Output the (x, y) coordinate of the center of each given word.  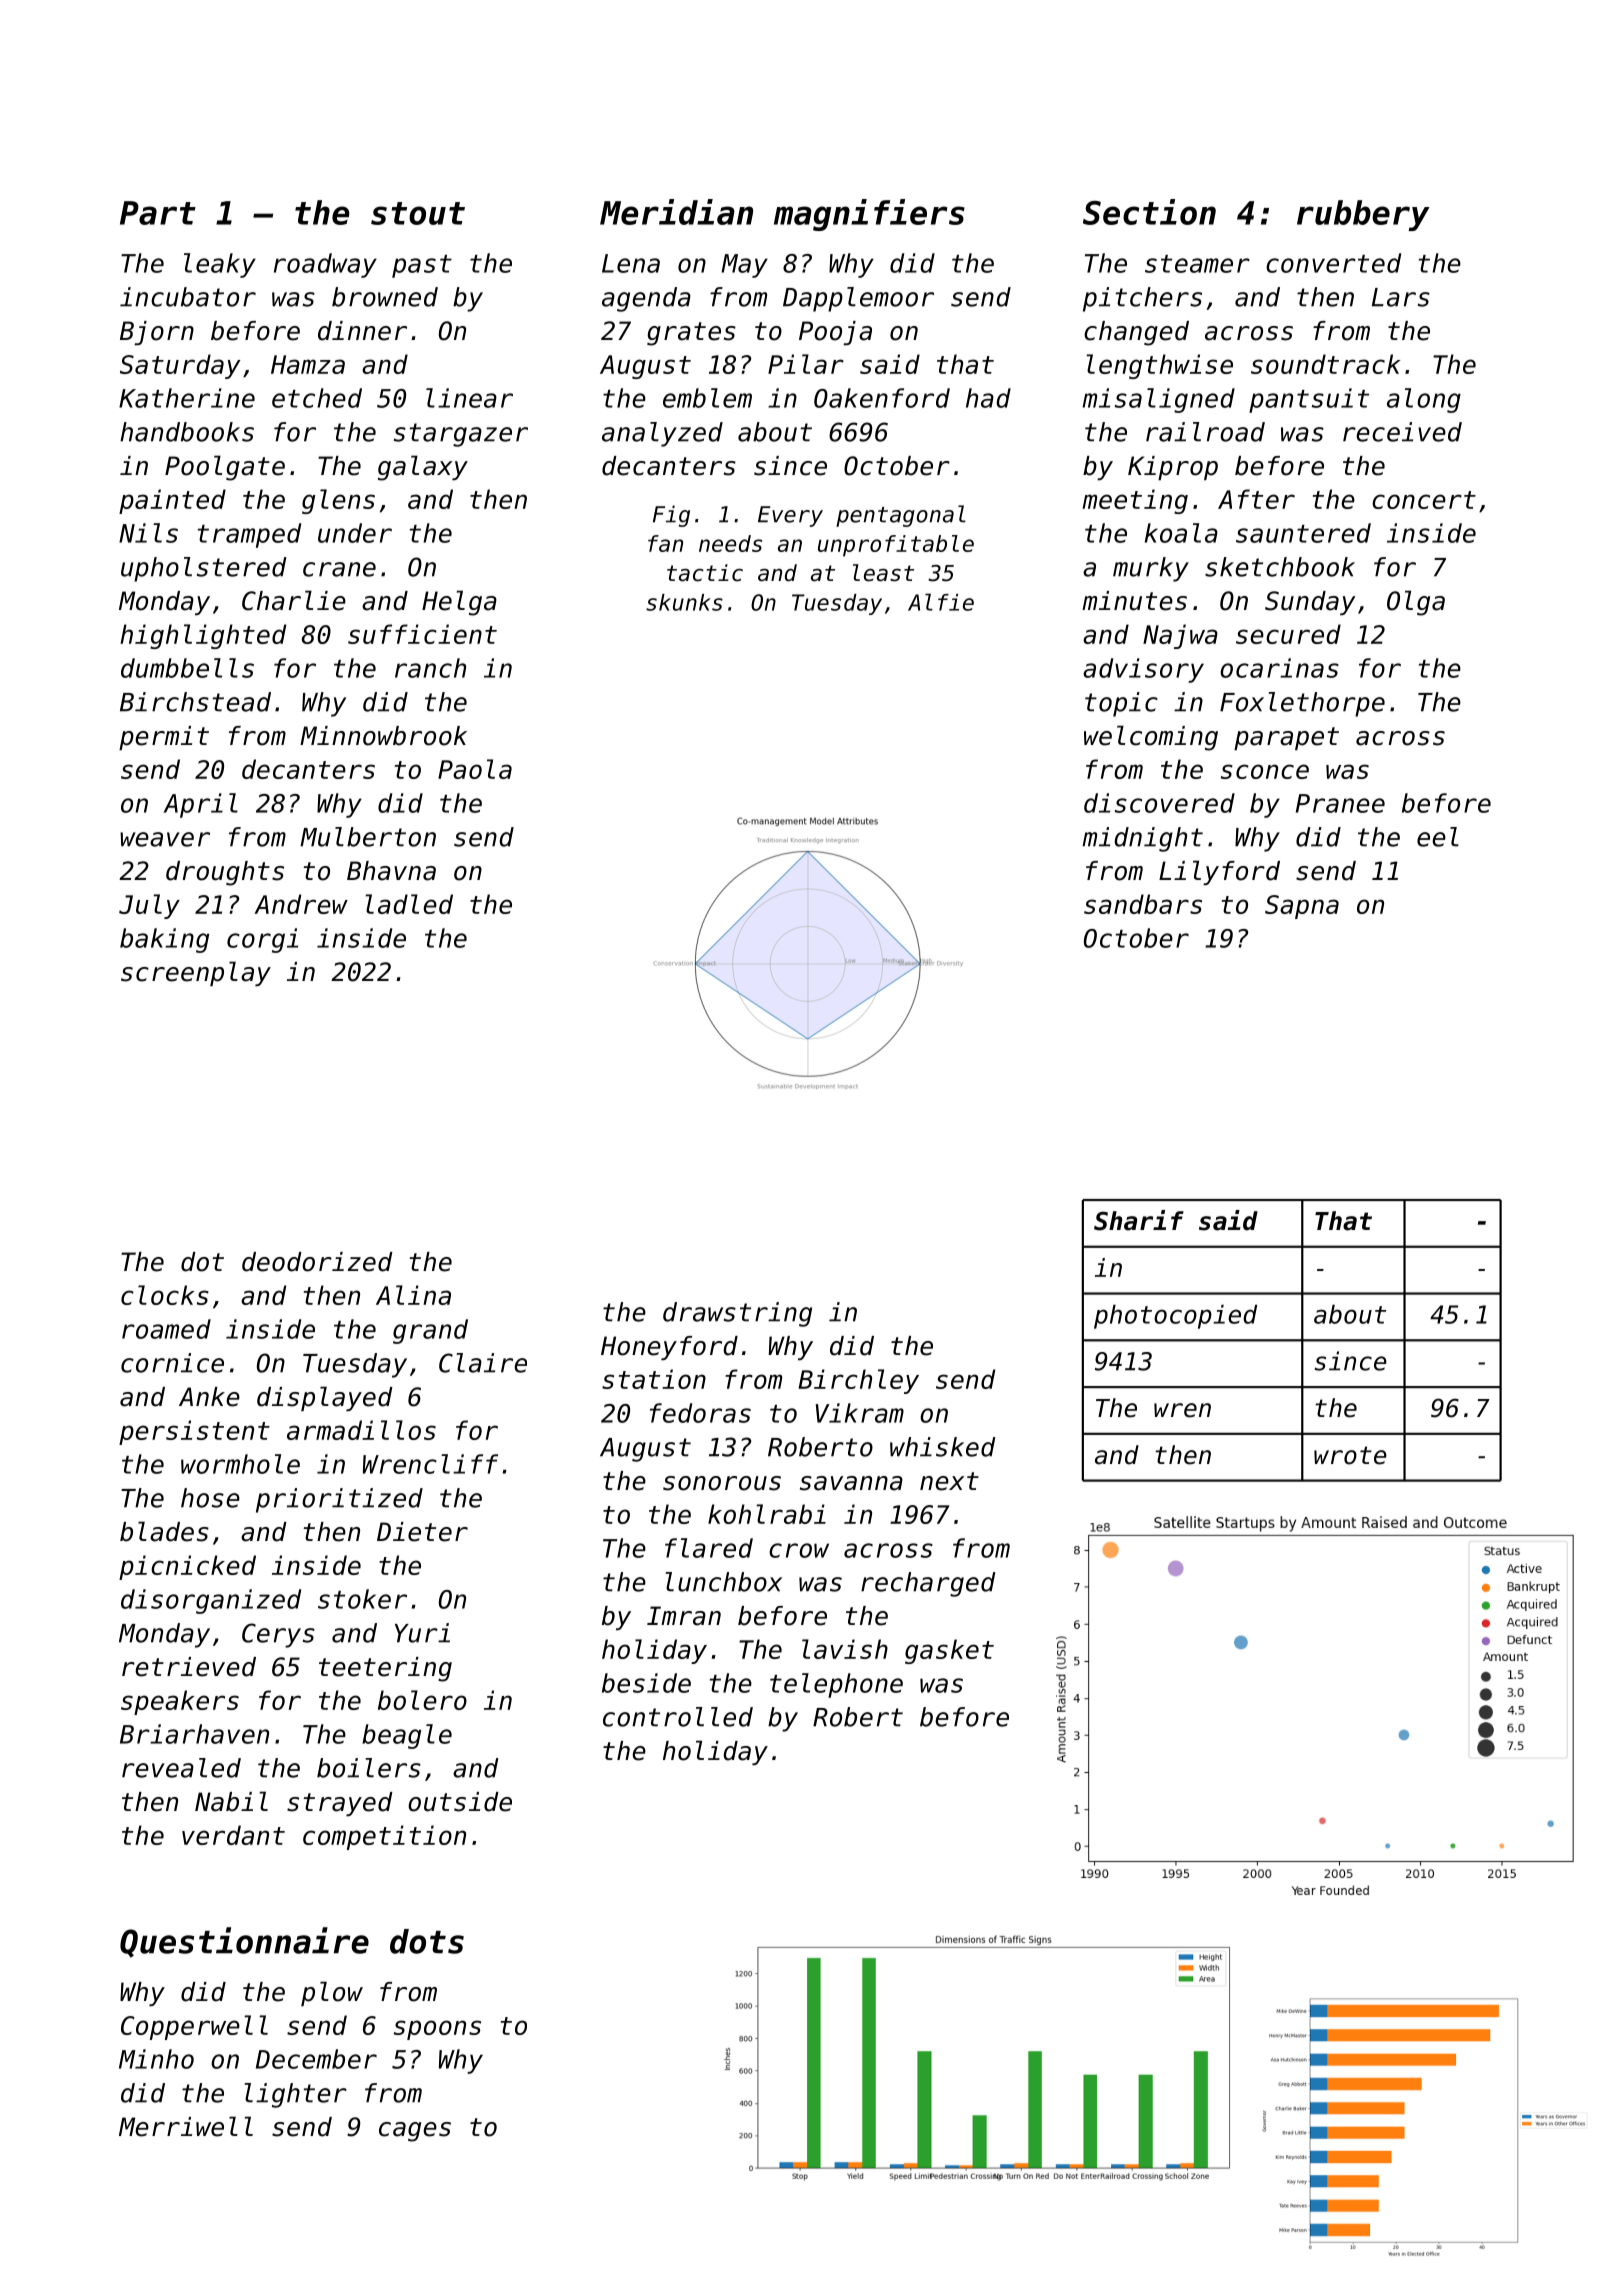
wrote (1350, 1455)
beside (646, 1683)
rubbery (1363, 215)
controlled (678, 1717)
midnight (1142, 839)
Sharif (1139, 1220)
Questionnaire (244, 1942)
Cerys (278, 1635)
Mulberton (368, 837)
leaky (220, 265)
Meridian (676, 212)
